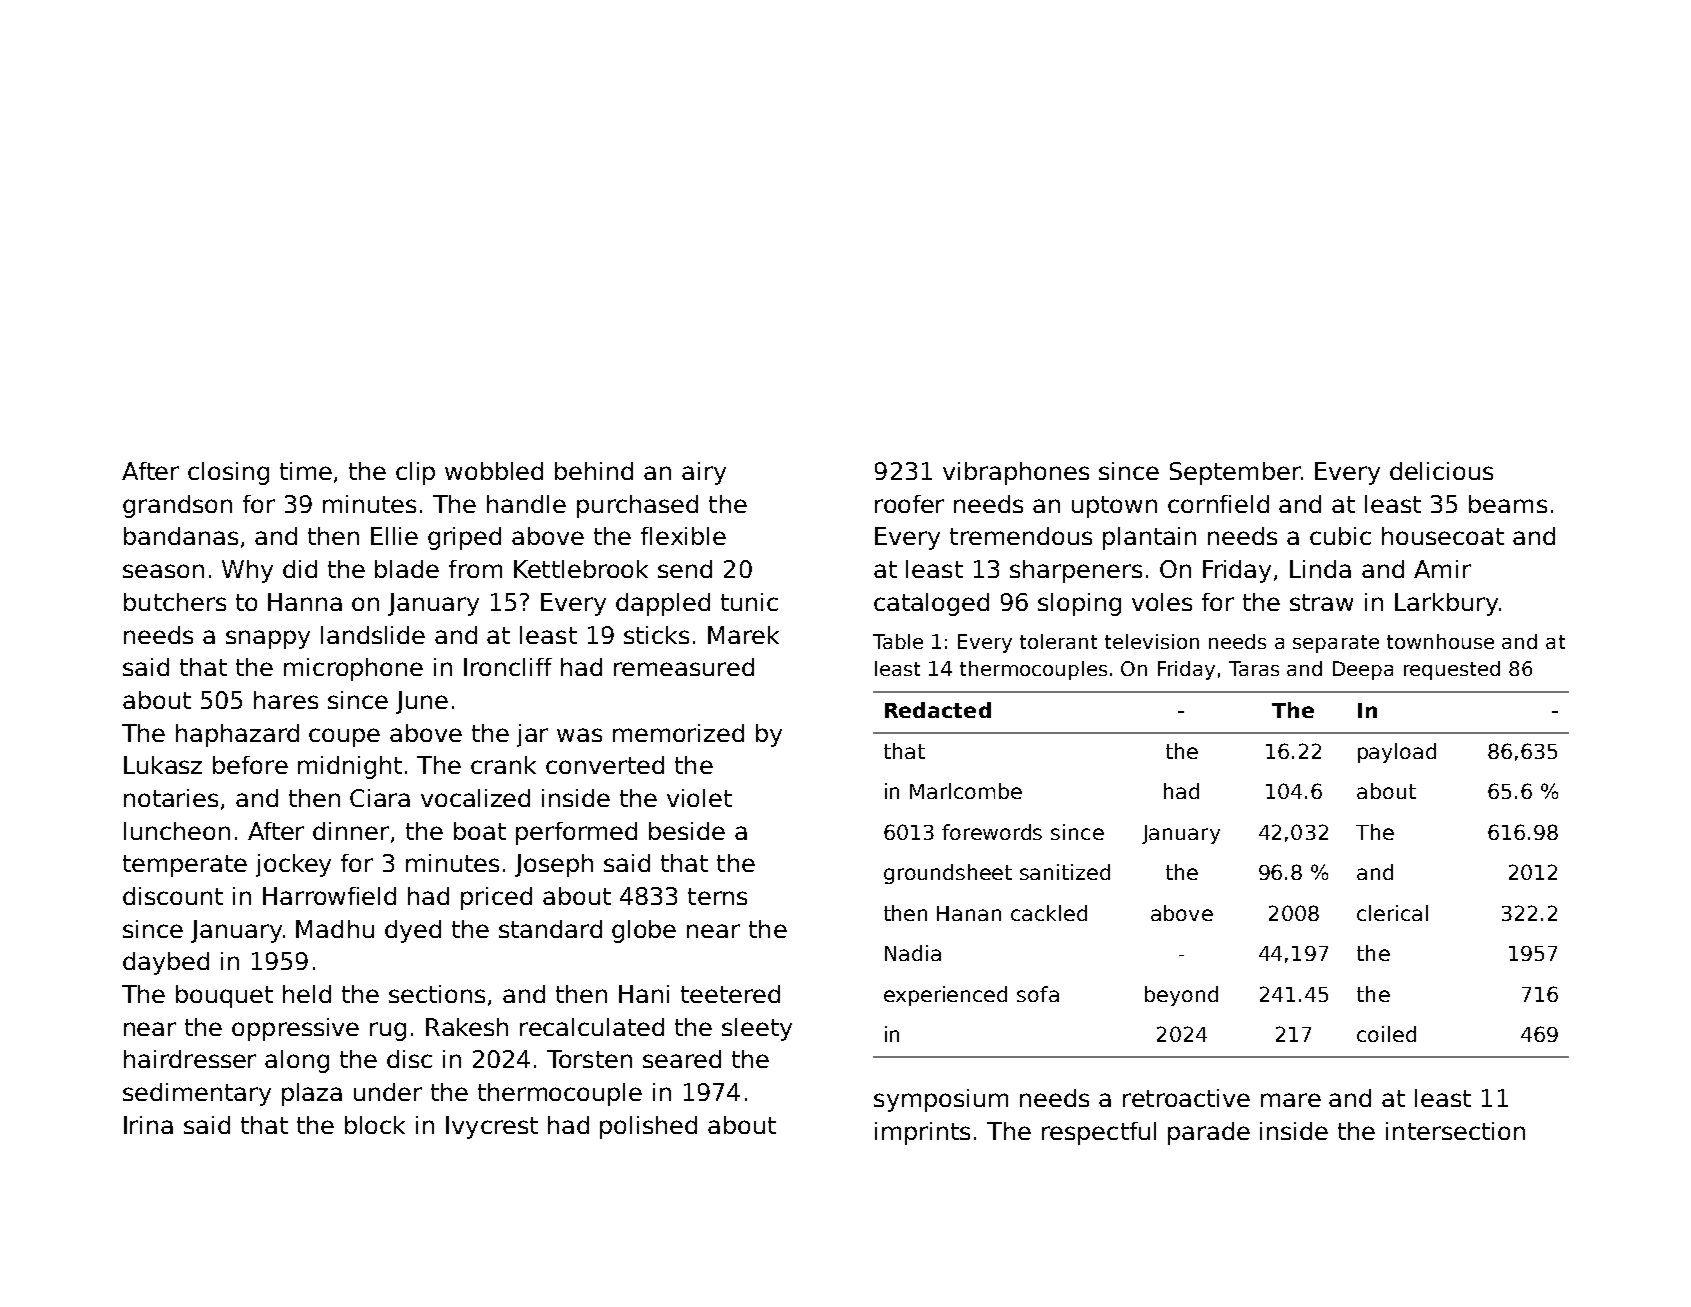  What do you see at coordinates (375, 1125) in the page?
I see `block` at bounding box center [375, 1125].
